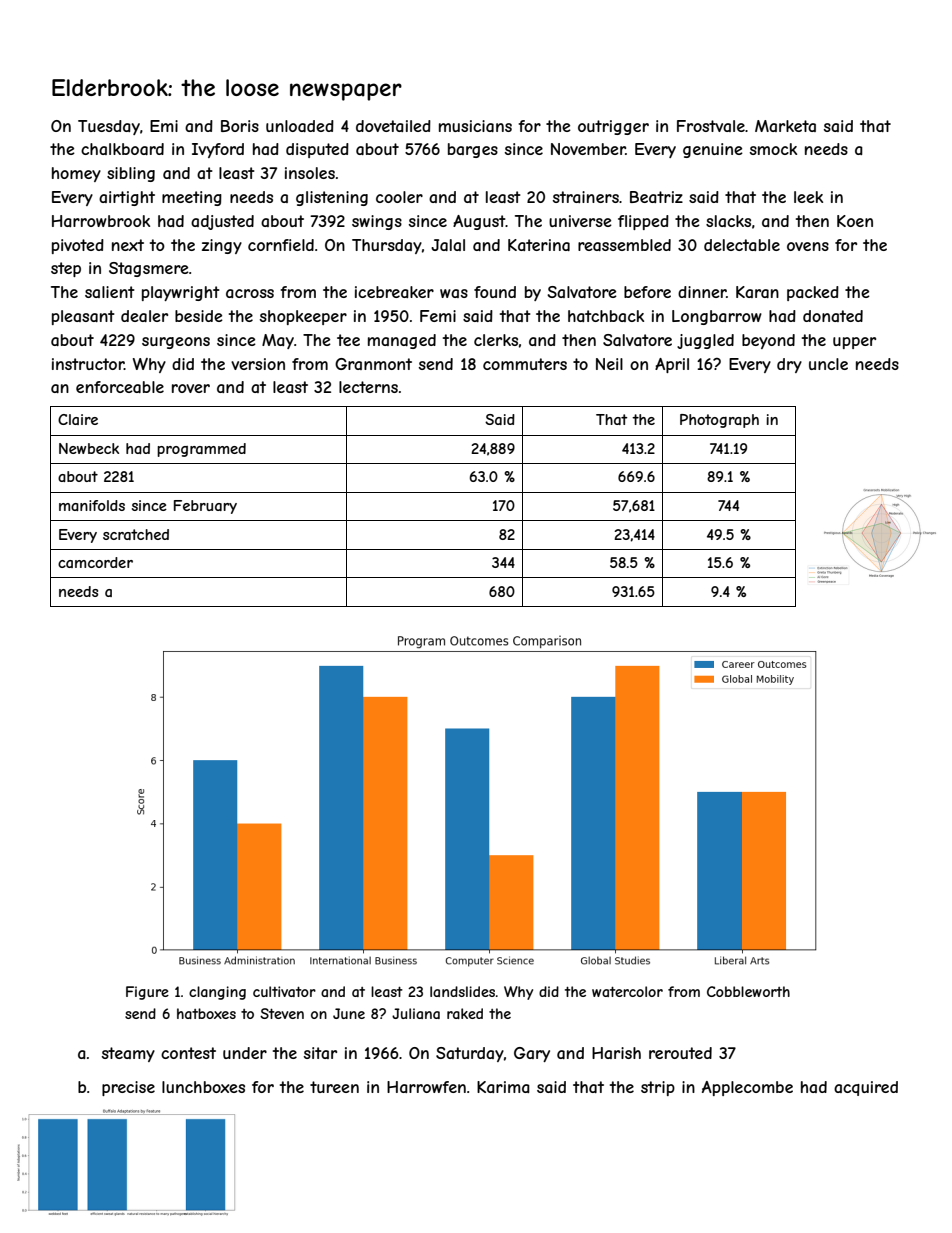  Describe the element at coordinates (748, 991) in the page. I see `Cobbleworth` at that location.
